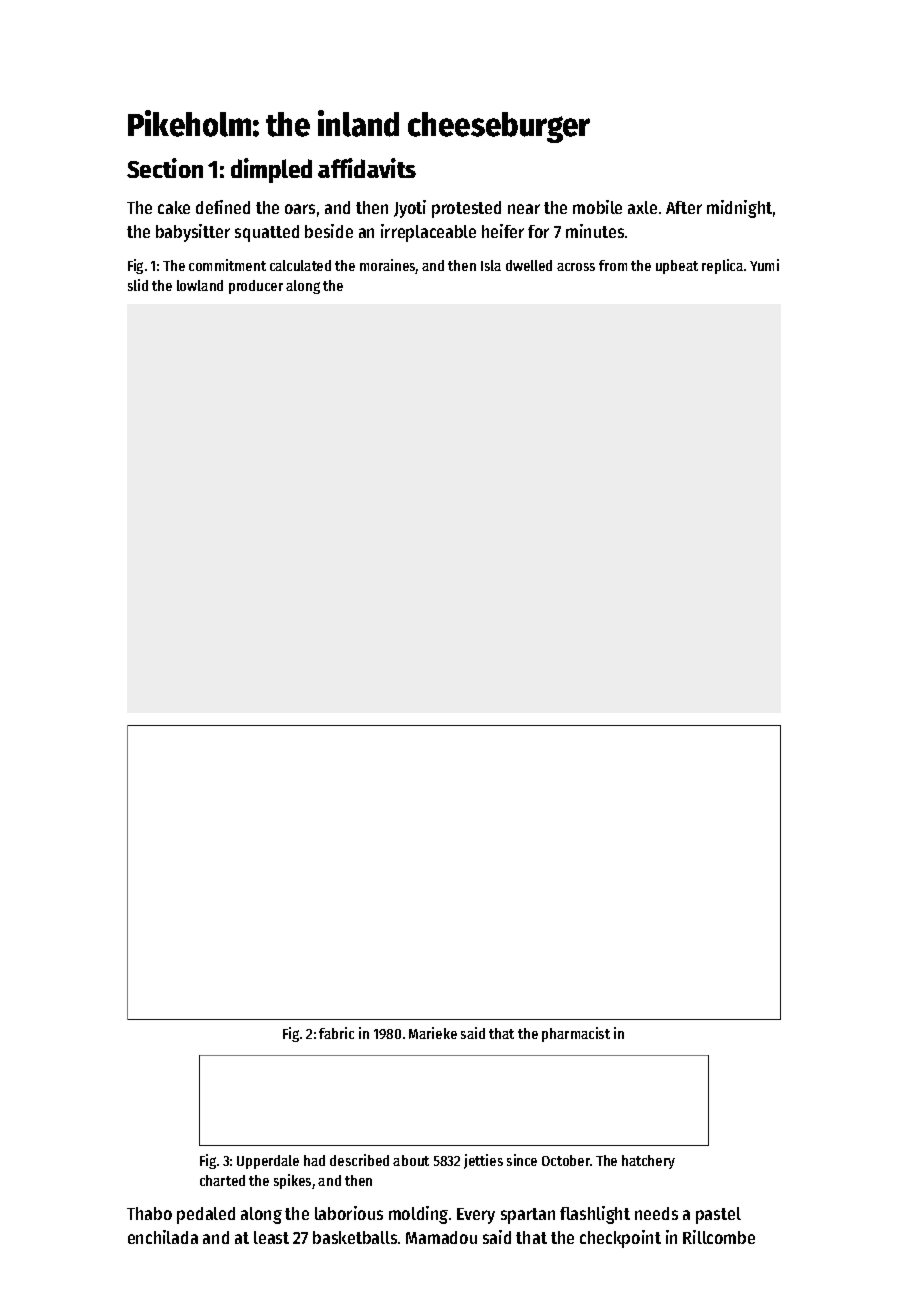 This screenshot has width=908, height=1316. Describe the element at coordinates (388, 266) in the screenshot. I see `moraines` at that location.
